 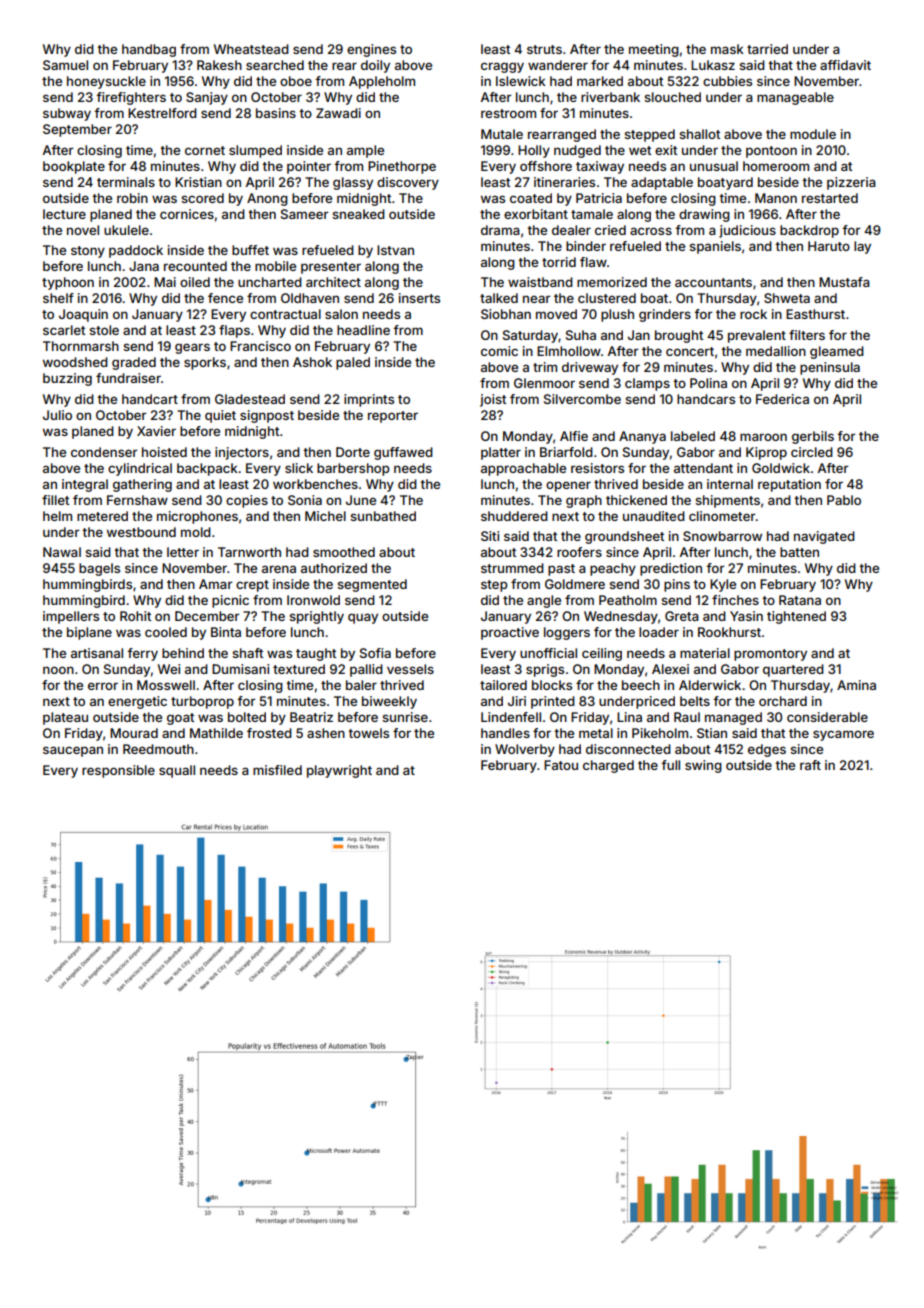 I want to click on drawing, so click(x=704, y=215).
